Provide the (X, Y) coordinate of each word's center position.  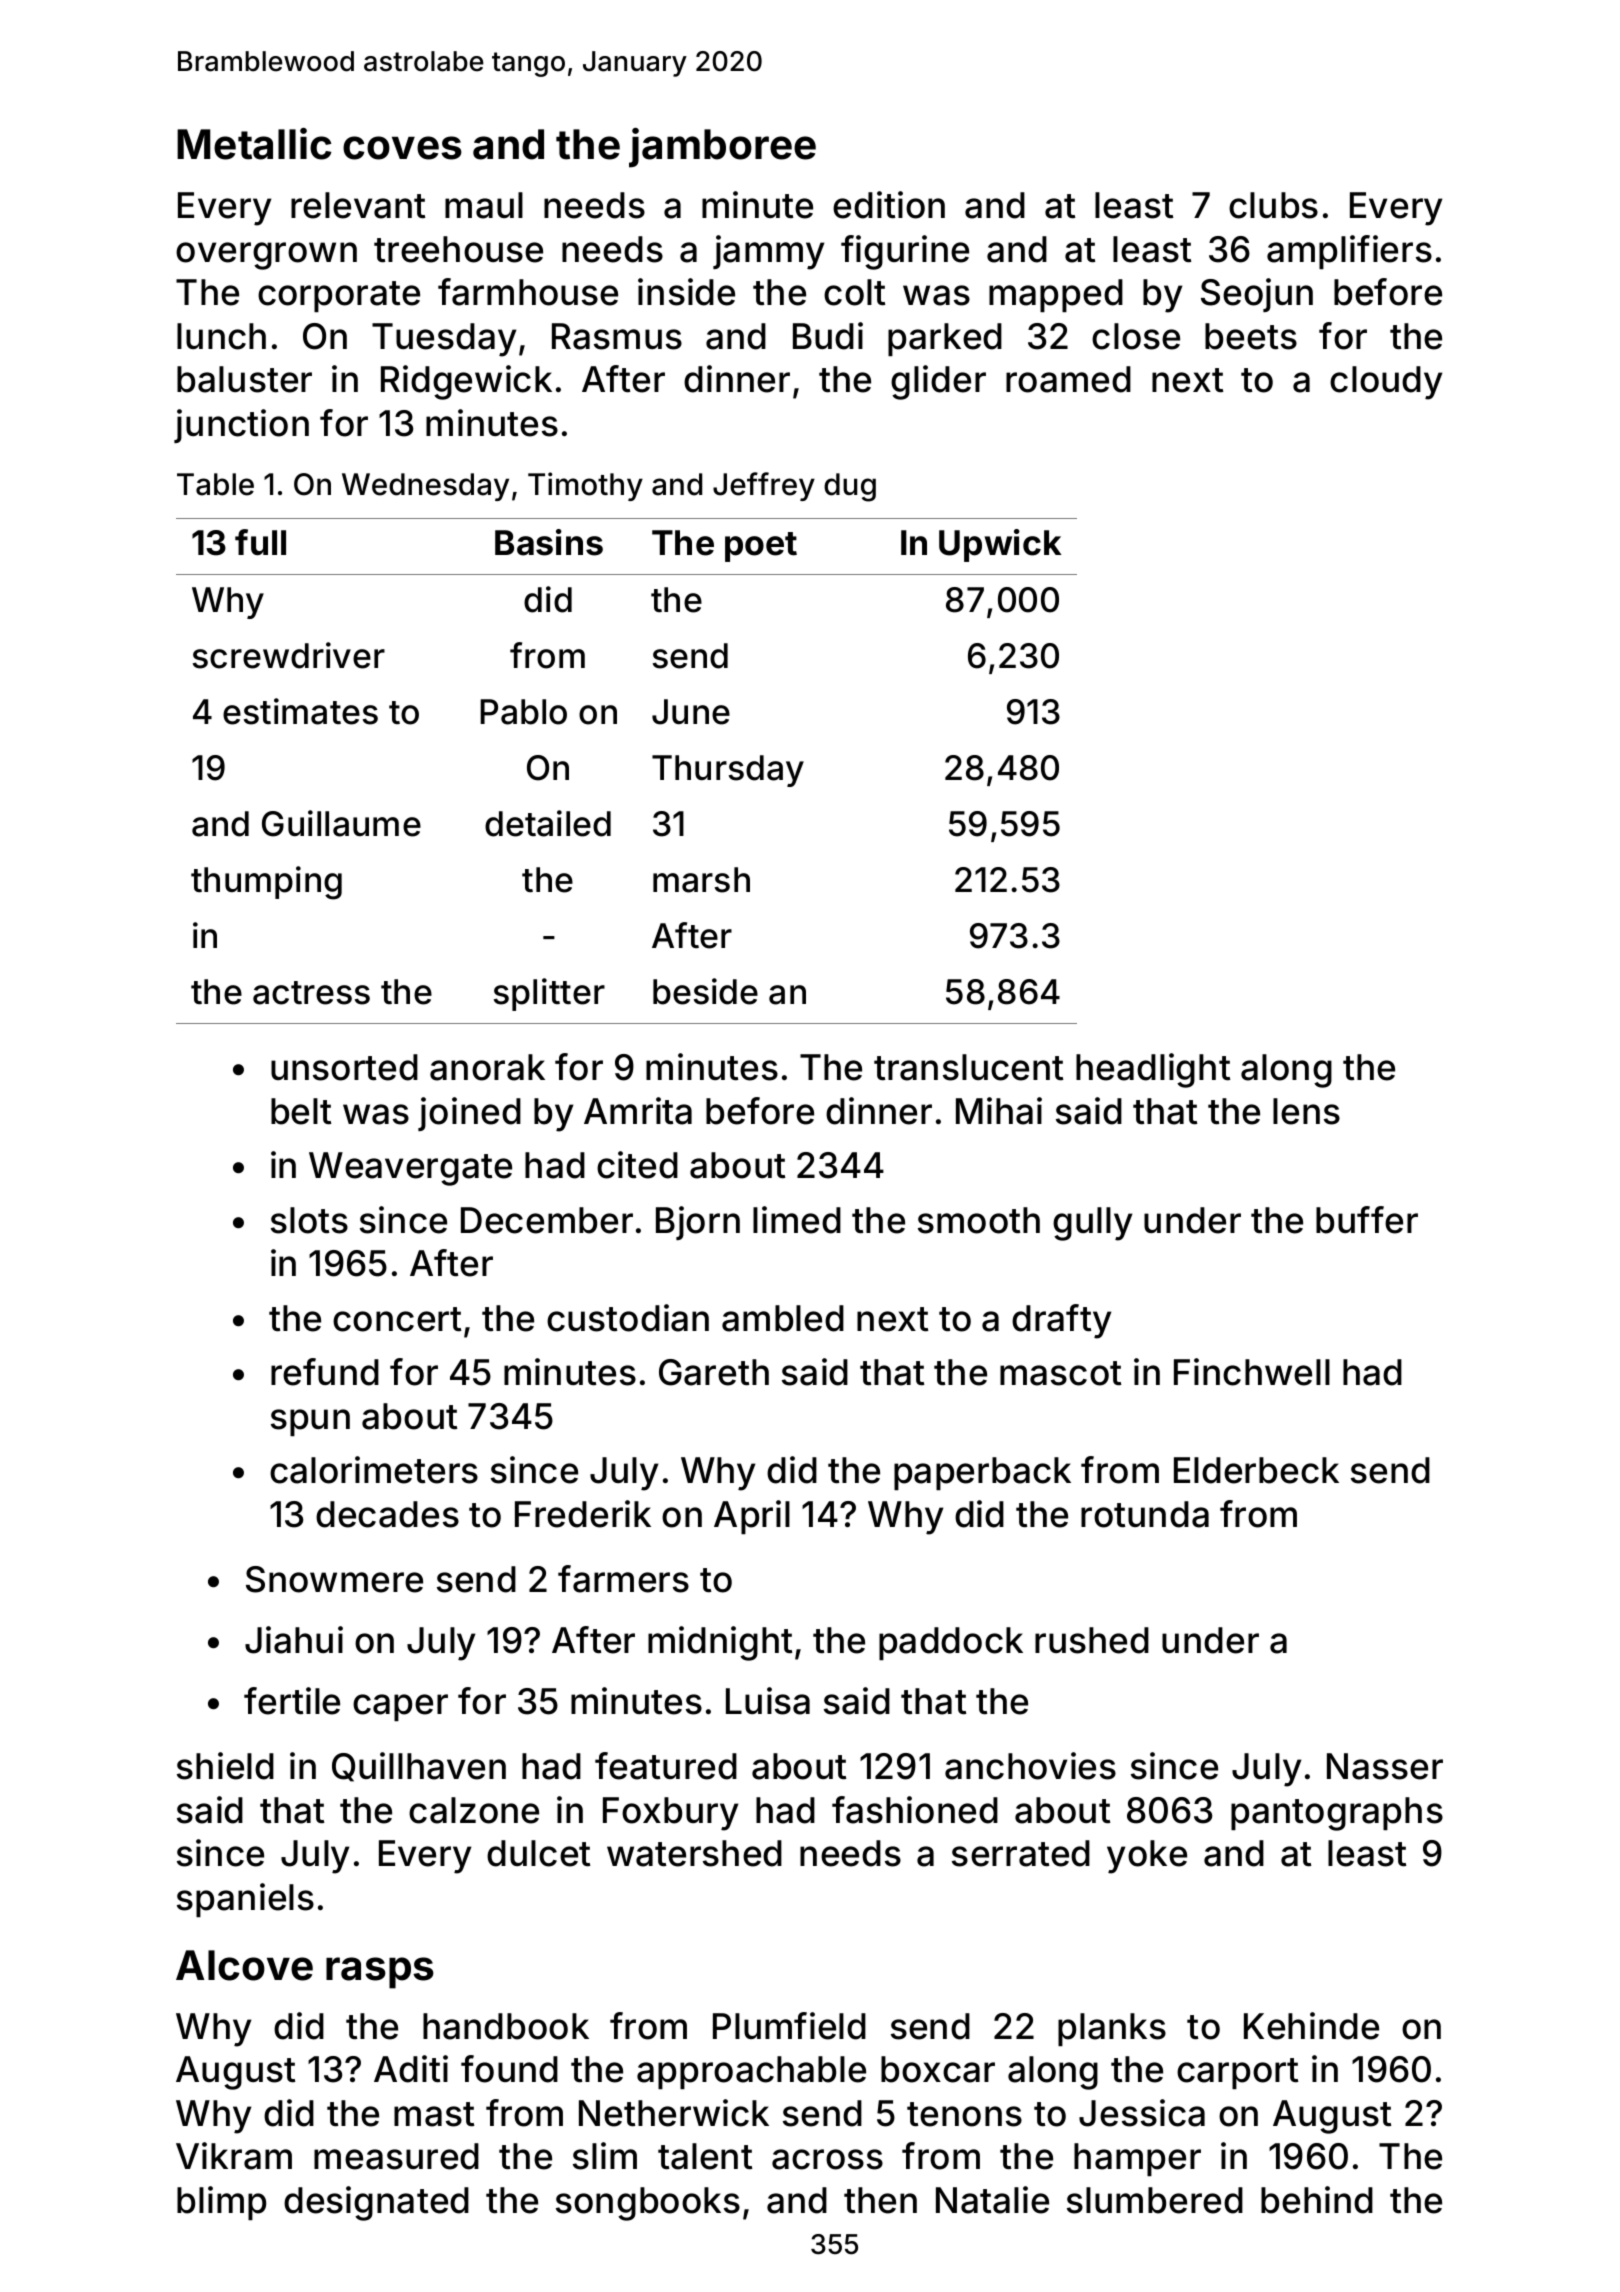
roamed (1068, 379)
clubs (1273, 205)
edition (889, 205)
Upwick (1000, 545)
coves (402, 148)
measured (396, 2156)
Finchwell (1252, 1372)
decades (387, 1514)
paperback (982, 1473)
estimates (300, 711)
